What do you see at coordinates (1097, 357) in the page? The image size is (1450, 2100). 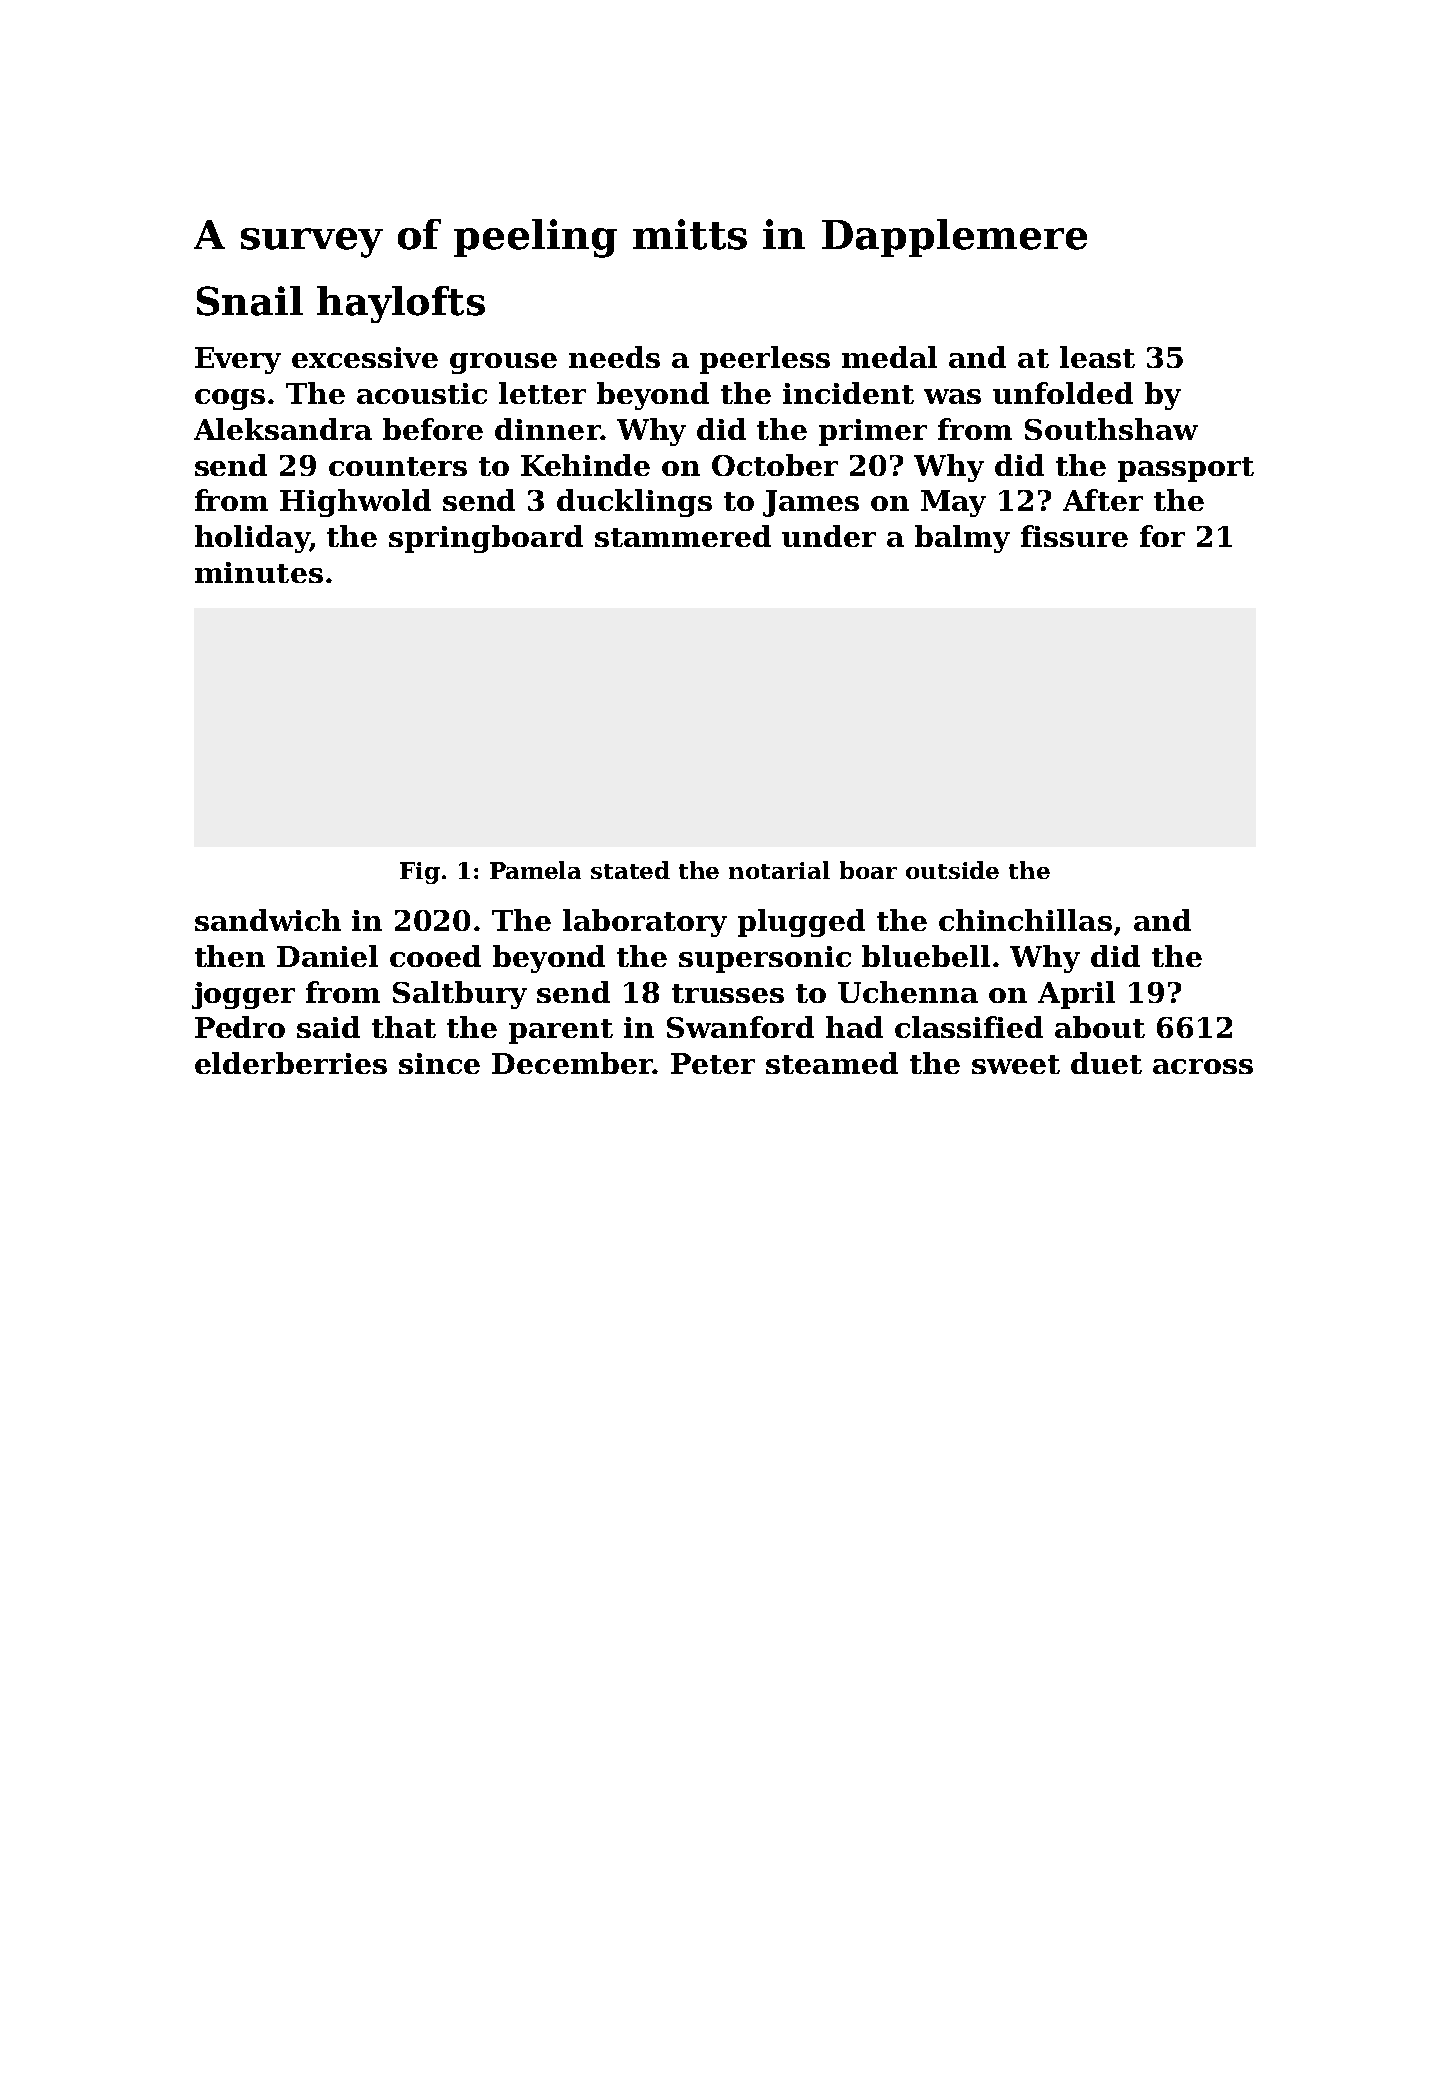 I see `least` at bounding box center [1097, 357].
